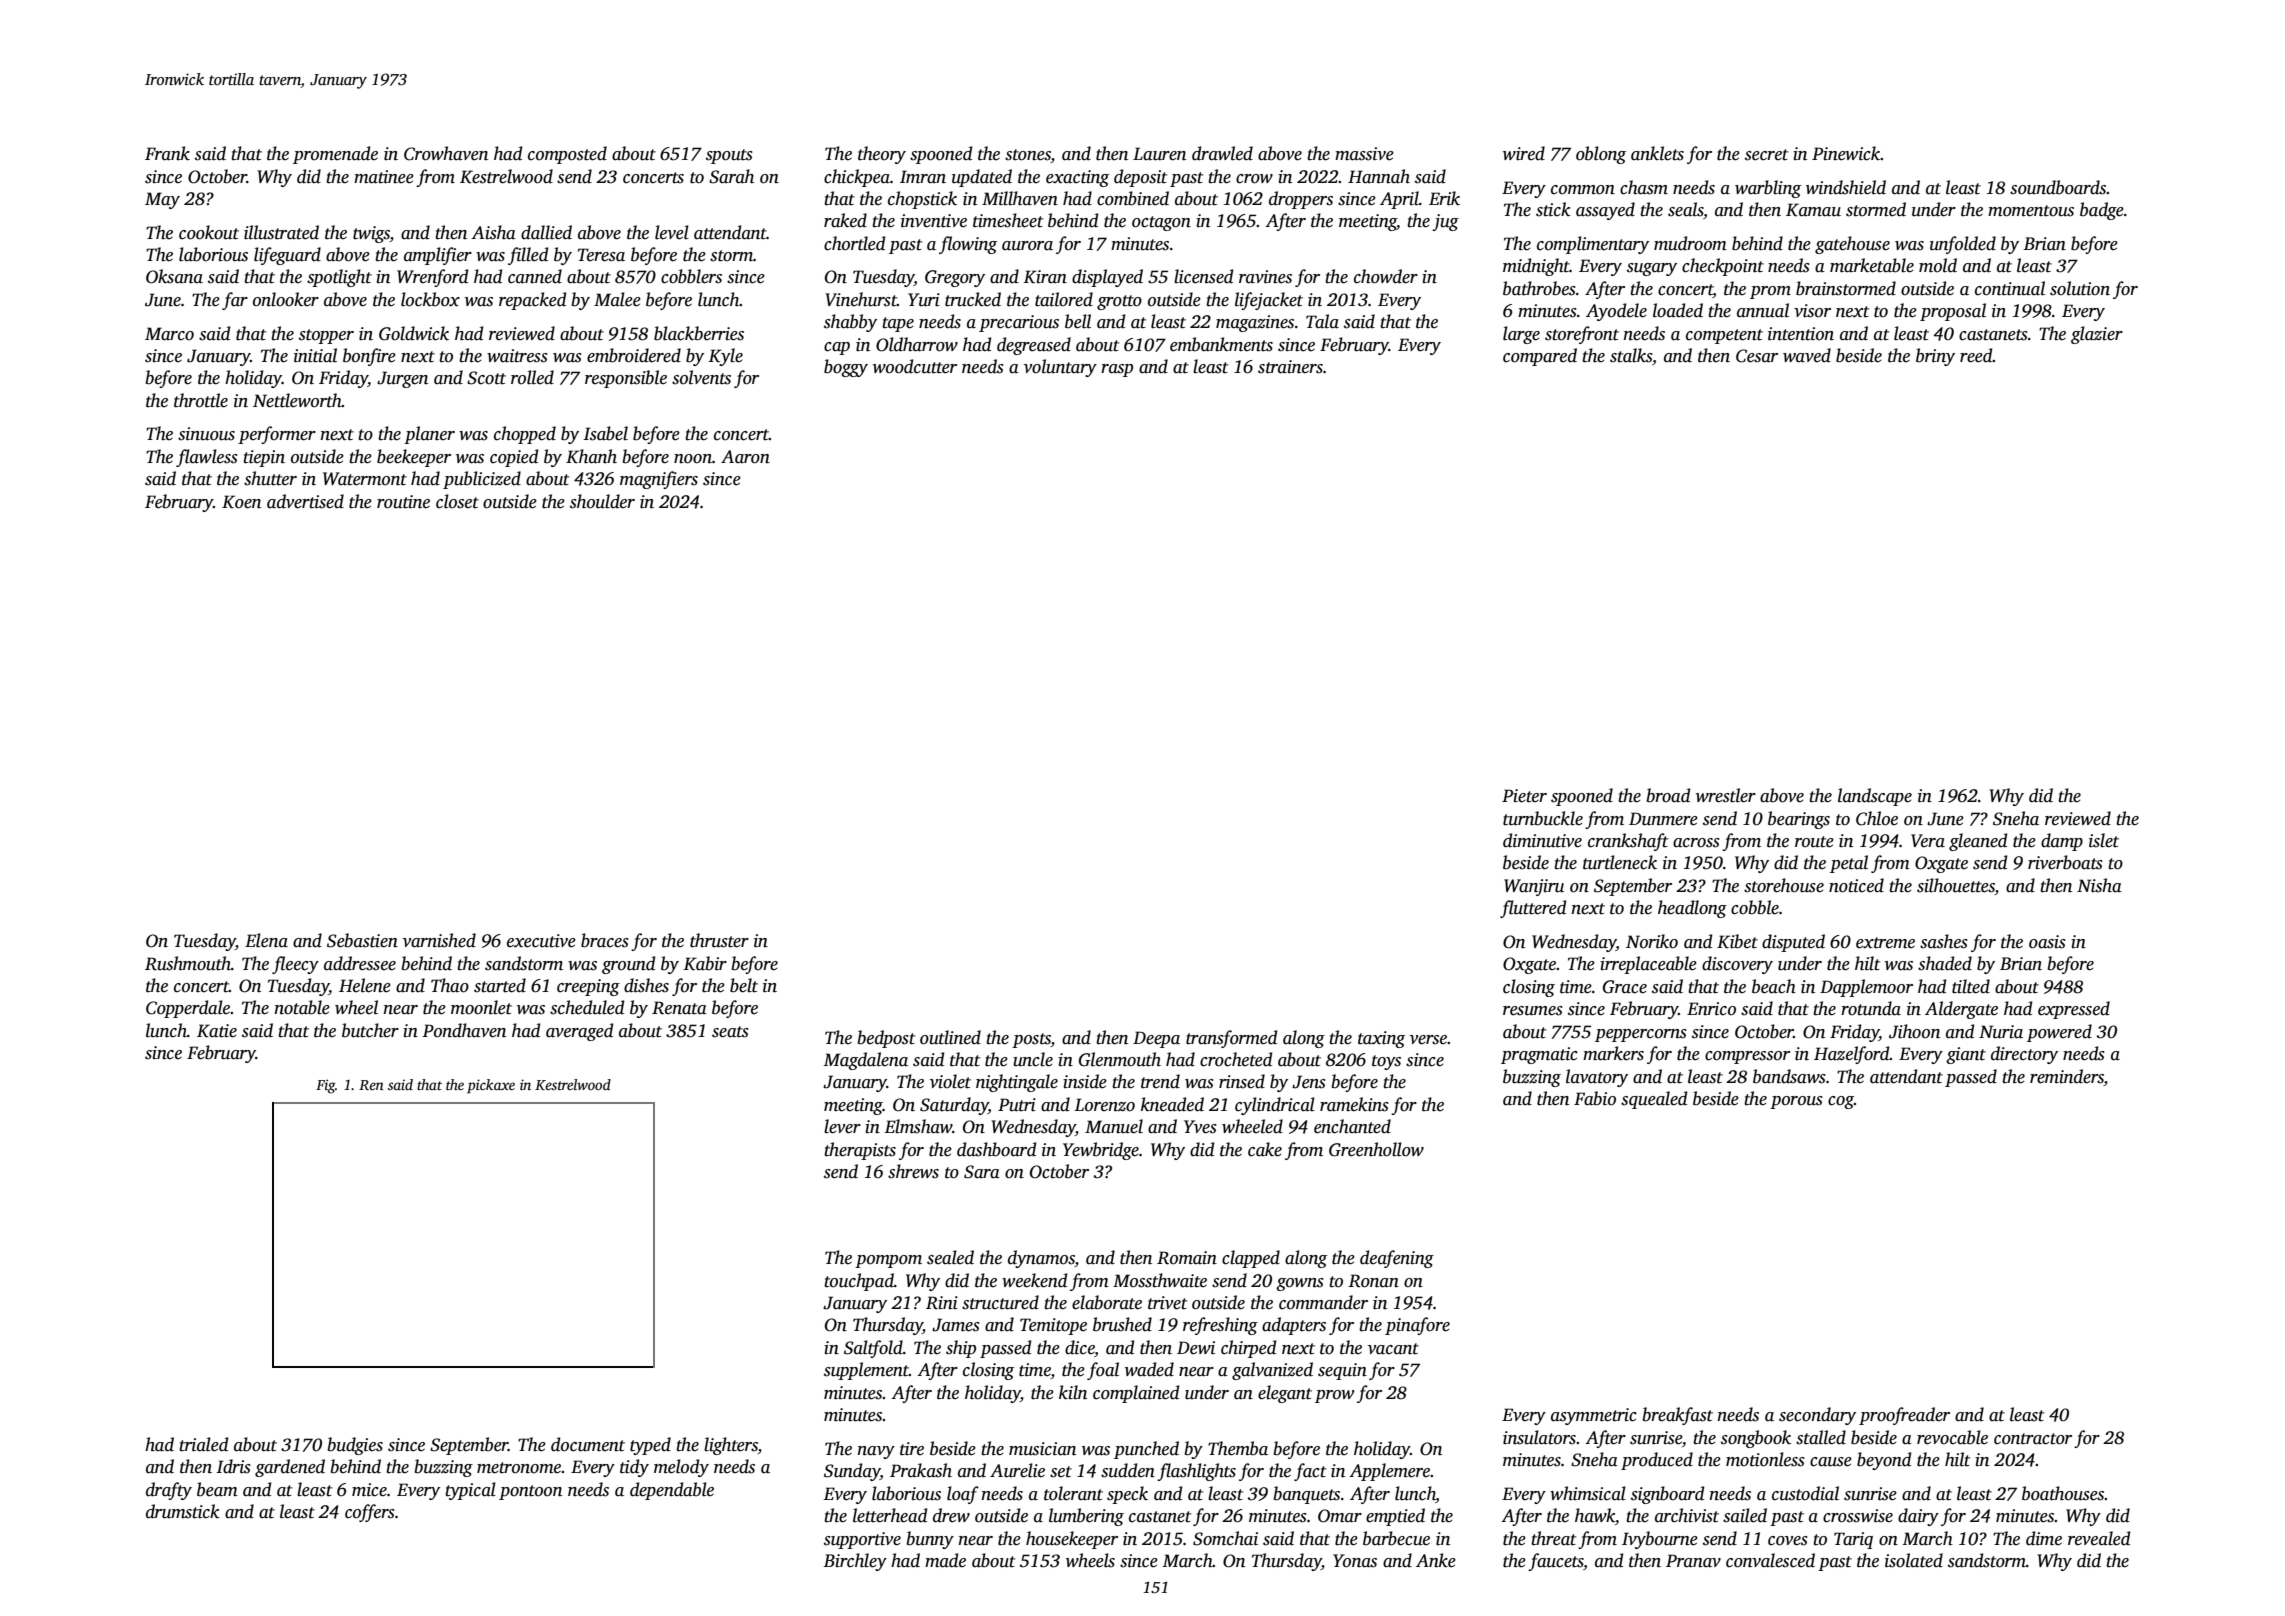  What do you see at coordinates (1159, 154) in the image?
I see `Lauren` at bounding box center [1159, 154].
